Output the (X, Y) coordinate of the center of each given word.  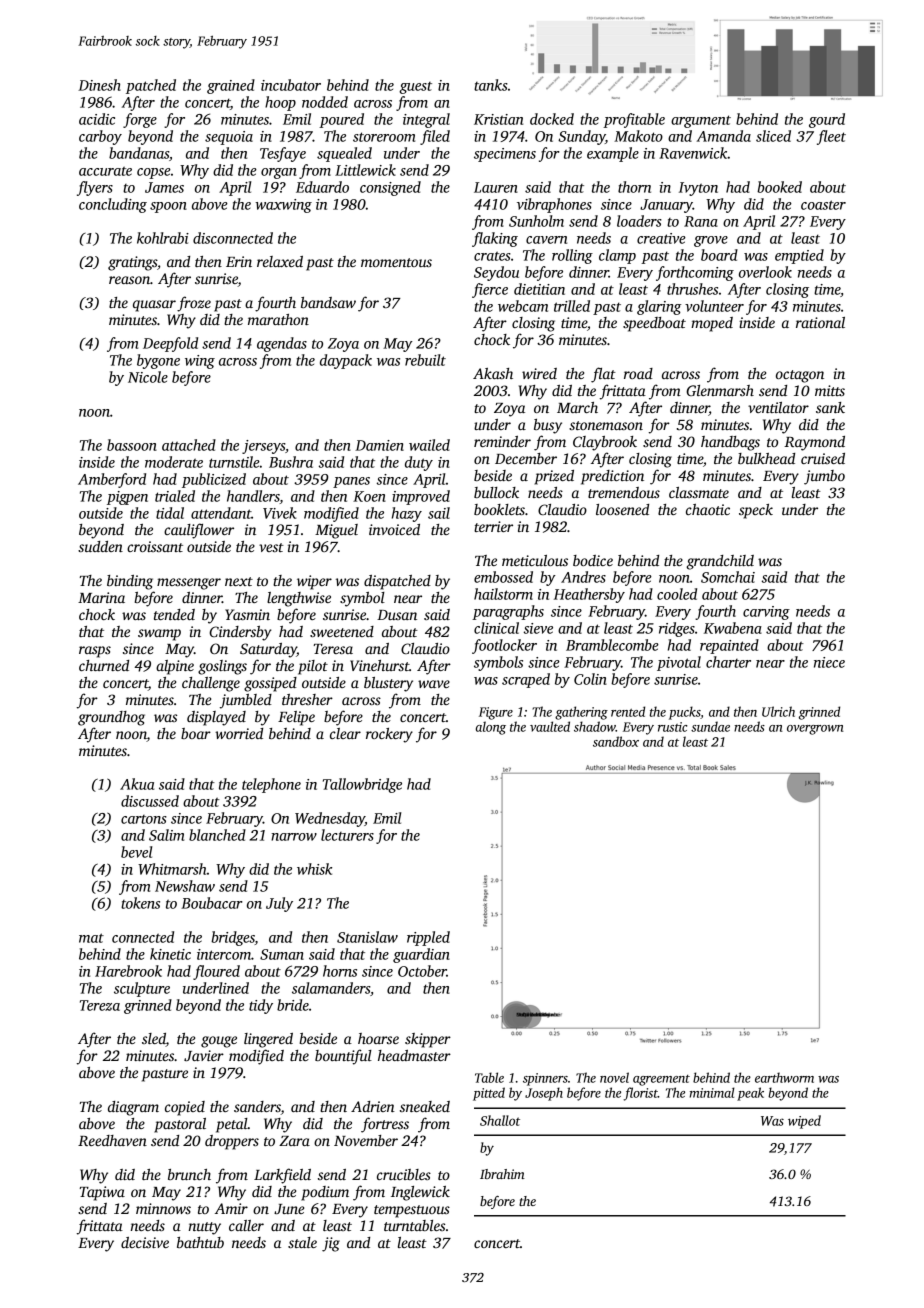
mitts (830, 390)
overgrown (815, 730)
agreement (661, 1080)
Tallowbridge (362, 785)
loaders (639, 221)
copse (154, 173)
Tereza (100, 1005)
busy (548, 426)
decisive (145, 1242)
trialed (175, 496)
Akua (137, 784)
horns (340, 971)
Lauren (496, 187)
